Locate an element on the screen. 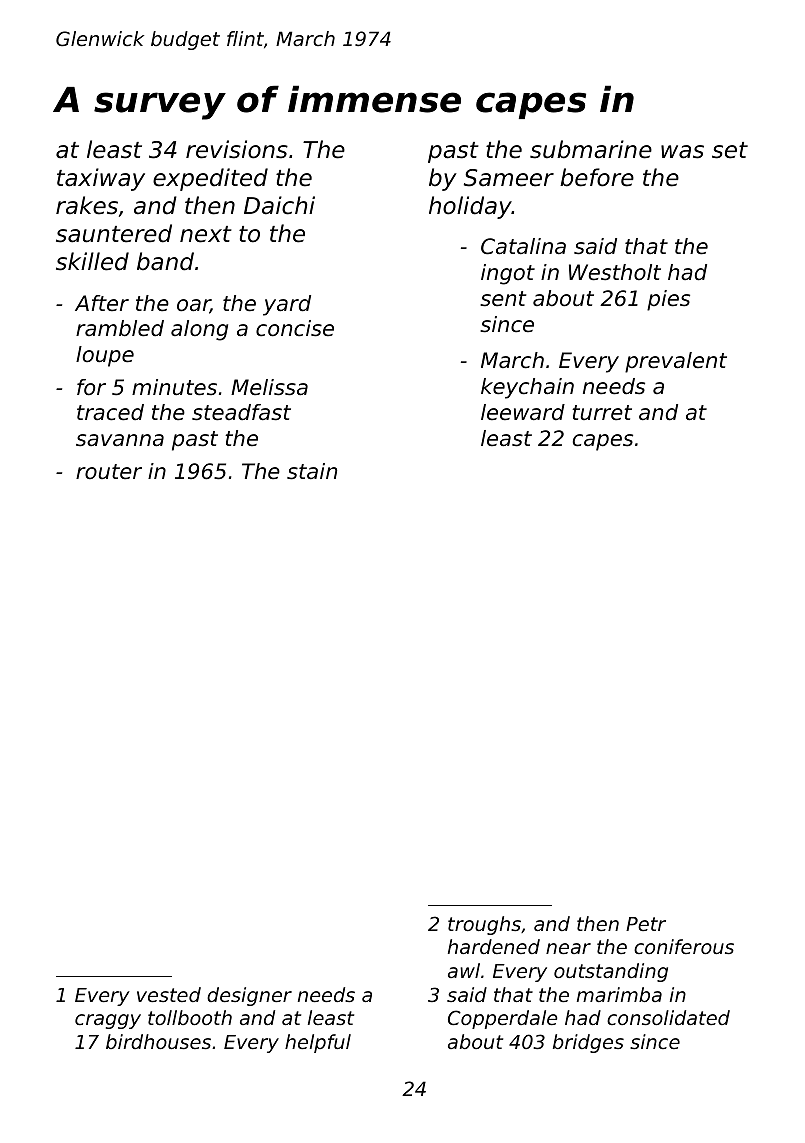 This screenshot has width=805, height=1143. bridges is located at coordinates (588, 1043).
